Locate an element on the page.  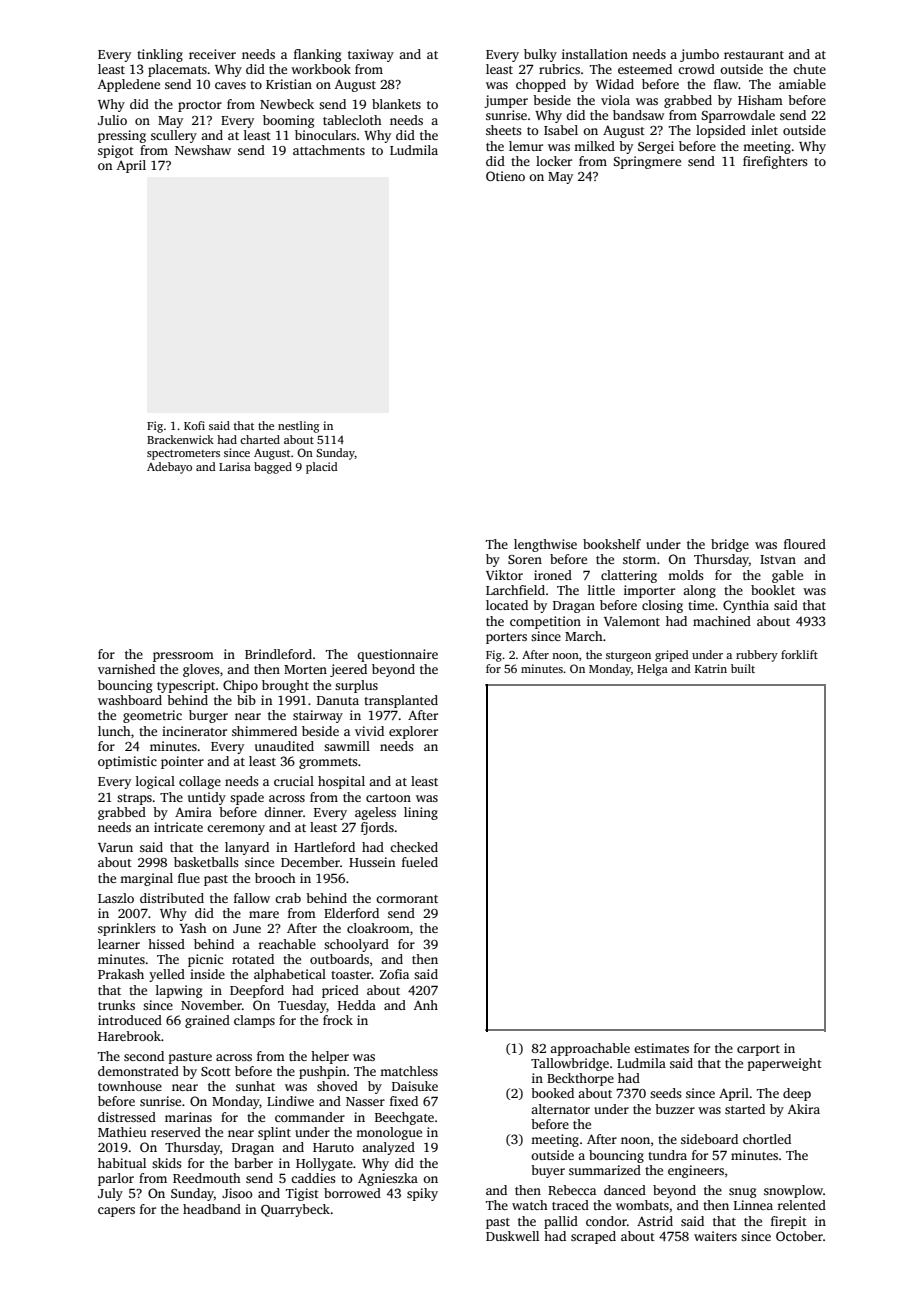
Newshaw is located at coordinates (203, 150).
